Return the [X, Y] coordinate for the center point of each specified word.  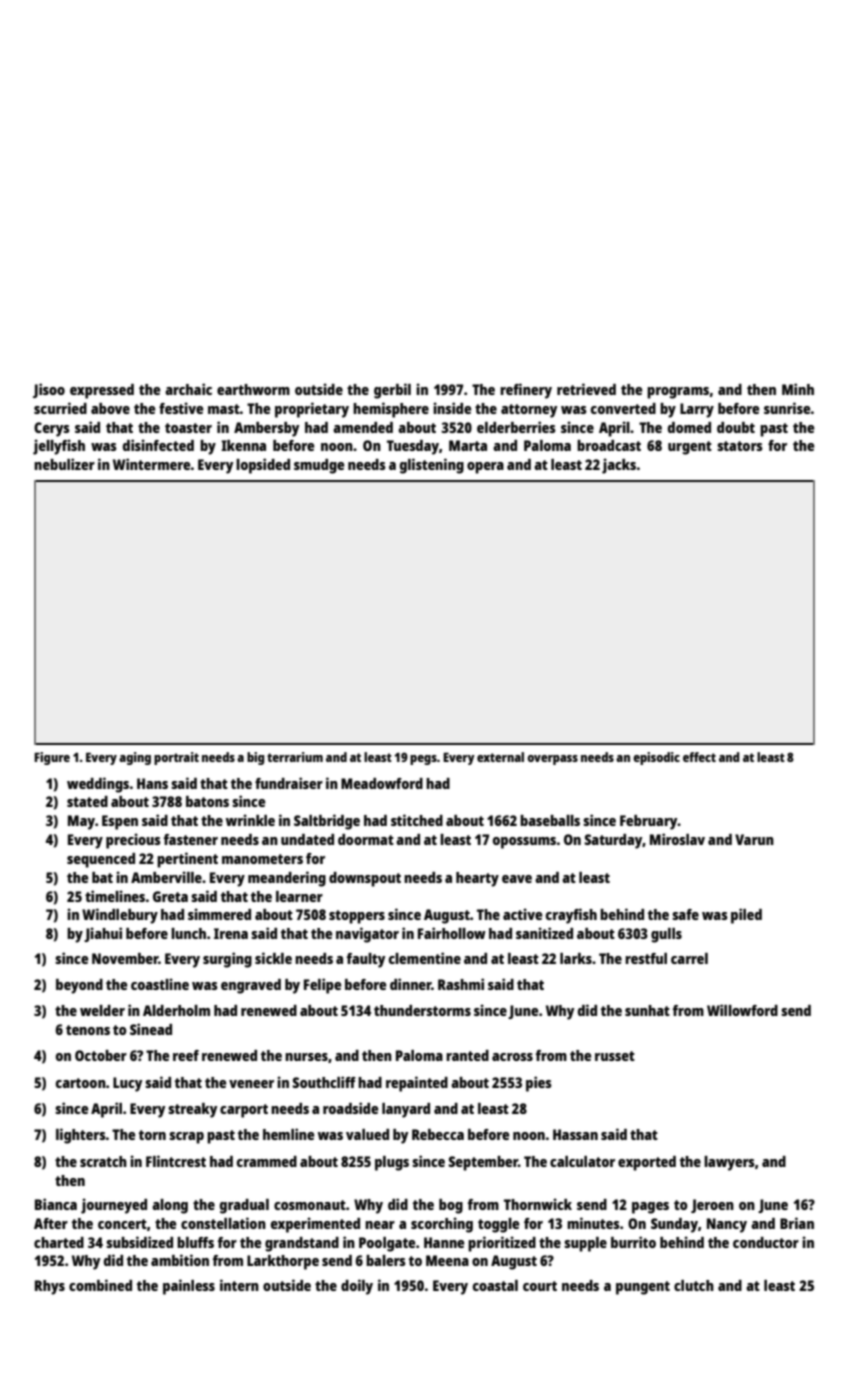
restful [646, 958]
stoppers [357, 917]
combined [100, 1285]
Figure [52, 758]
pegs [423, 760]
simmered [219, 914]
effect [699, 757]
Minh [798, 389]
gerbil [392, 391]
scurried [60, 408]
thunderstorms [422, 1010]
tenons [88, 1030]
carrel [689, 958]
